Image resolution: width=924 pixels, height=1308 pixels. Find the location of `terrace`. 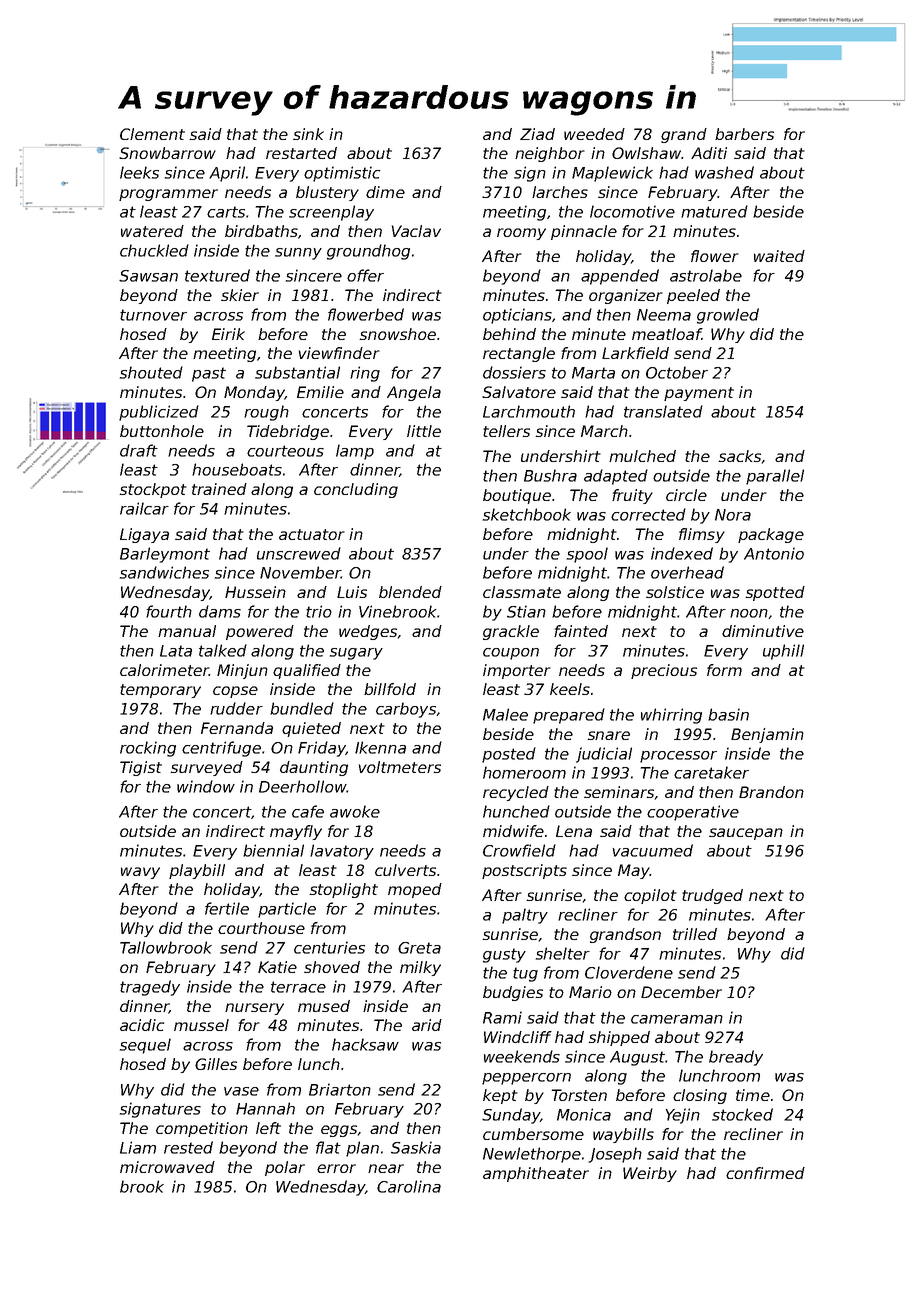

terrace is located at coordinates (298, 987).
